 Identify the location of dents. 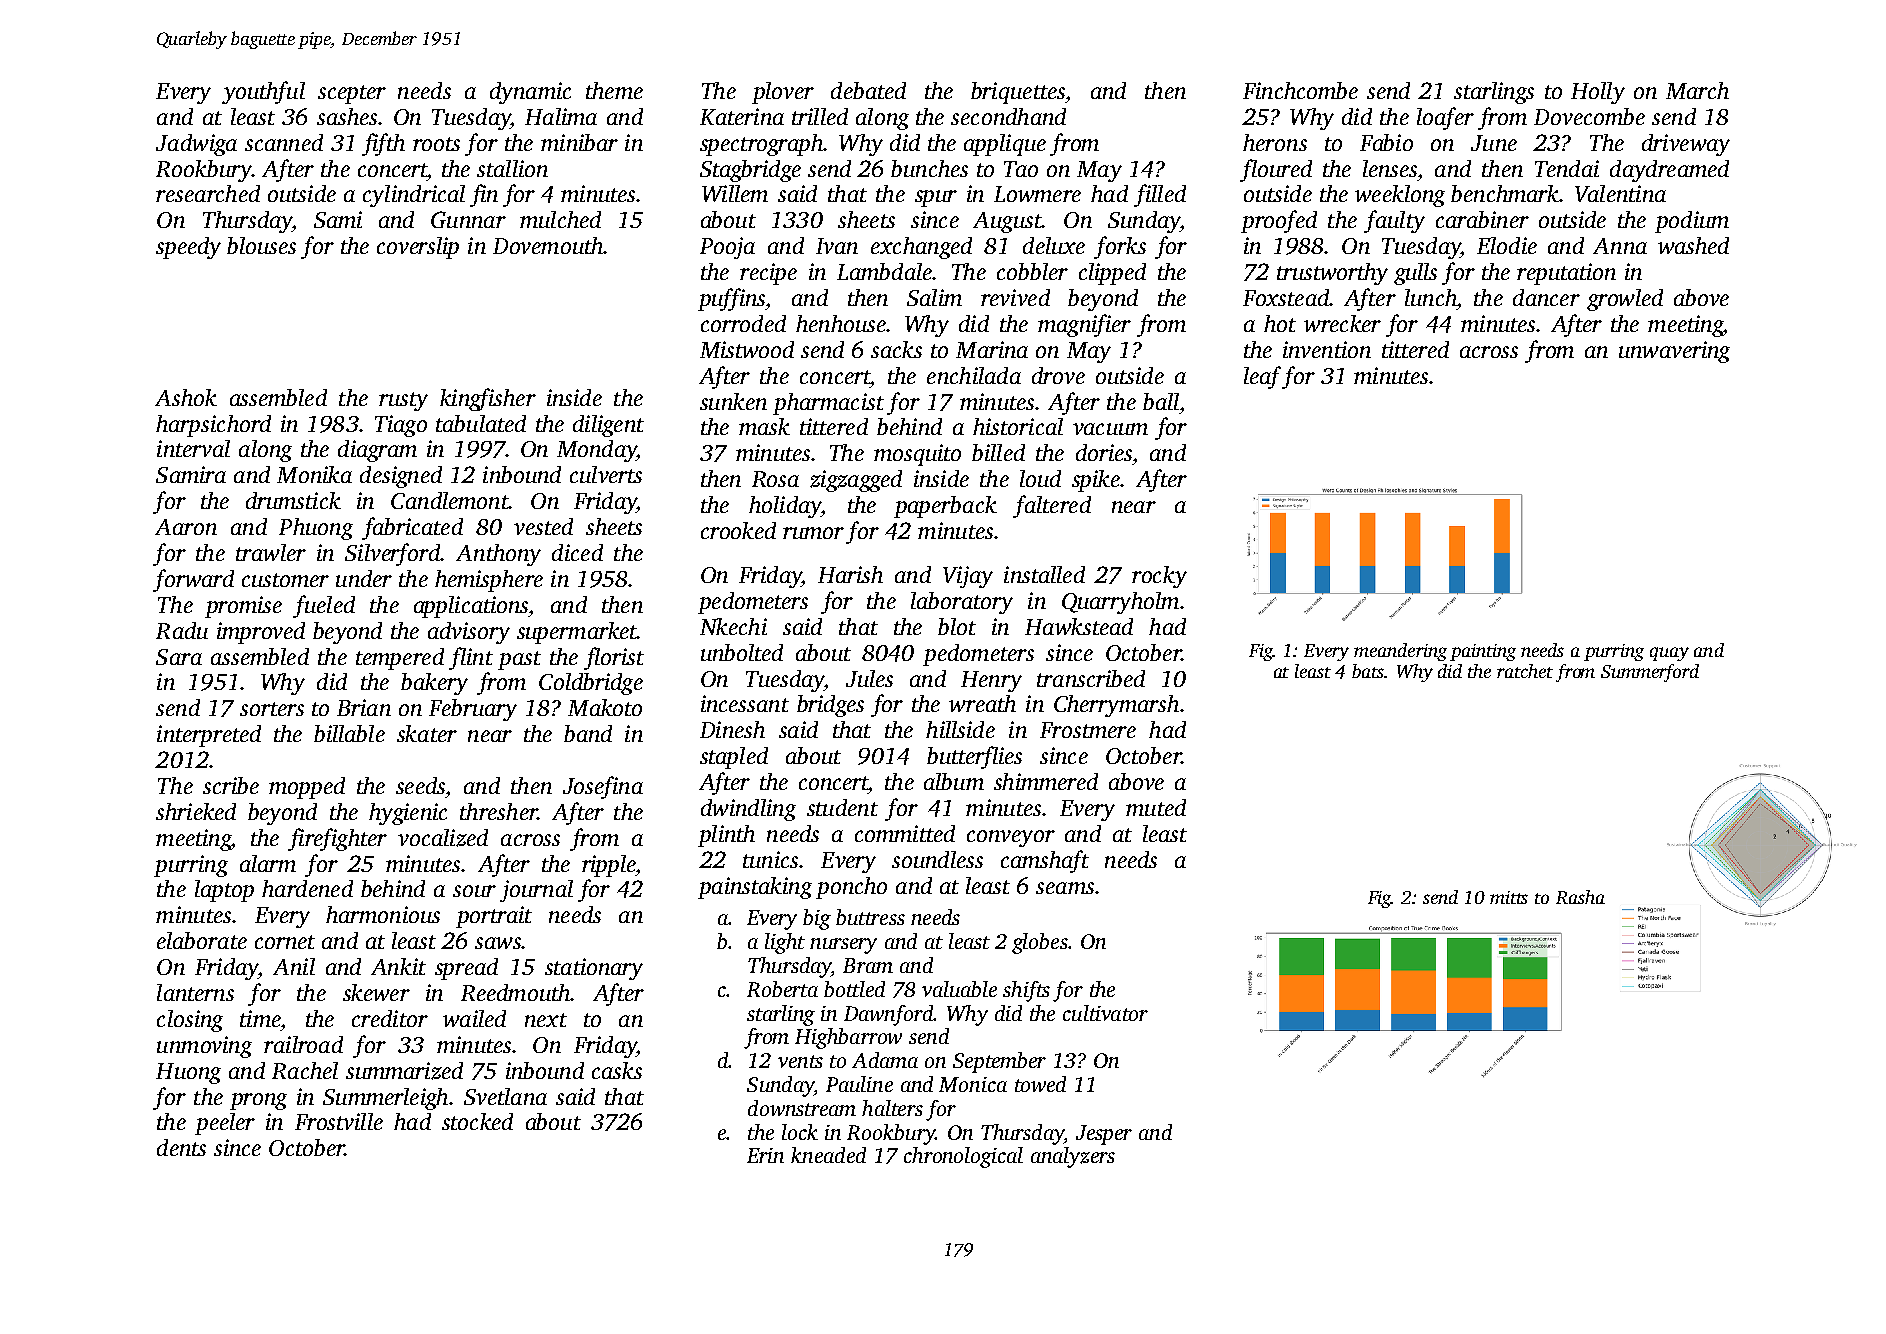
(181, 1147).
